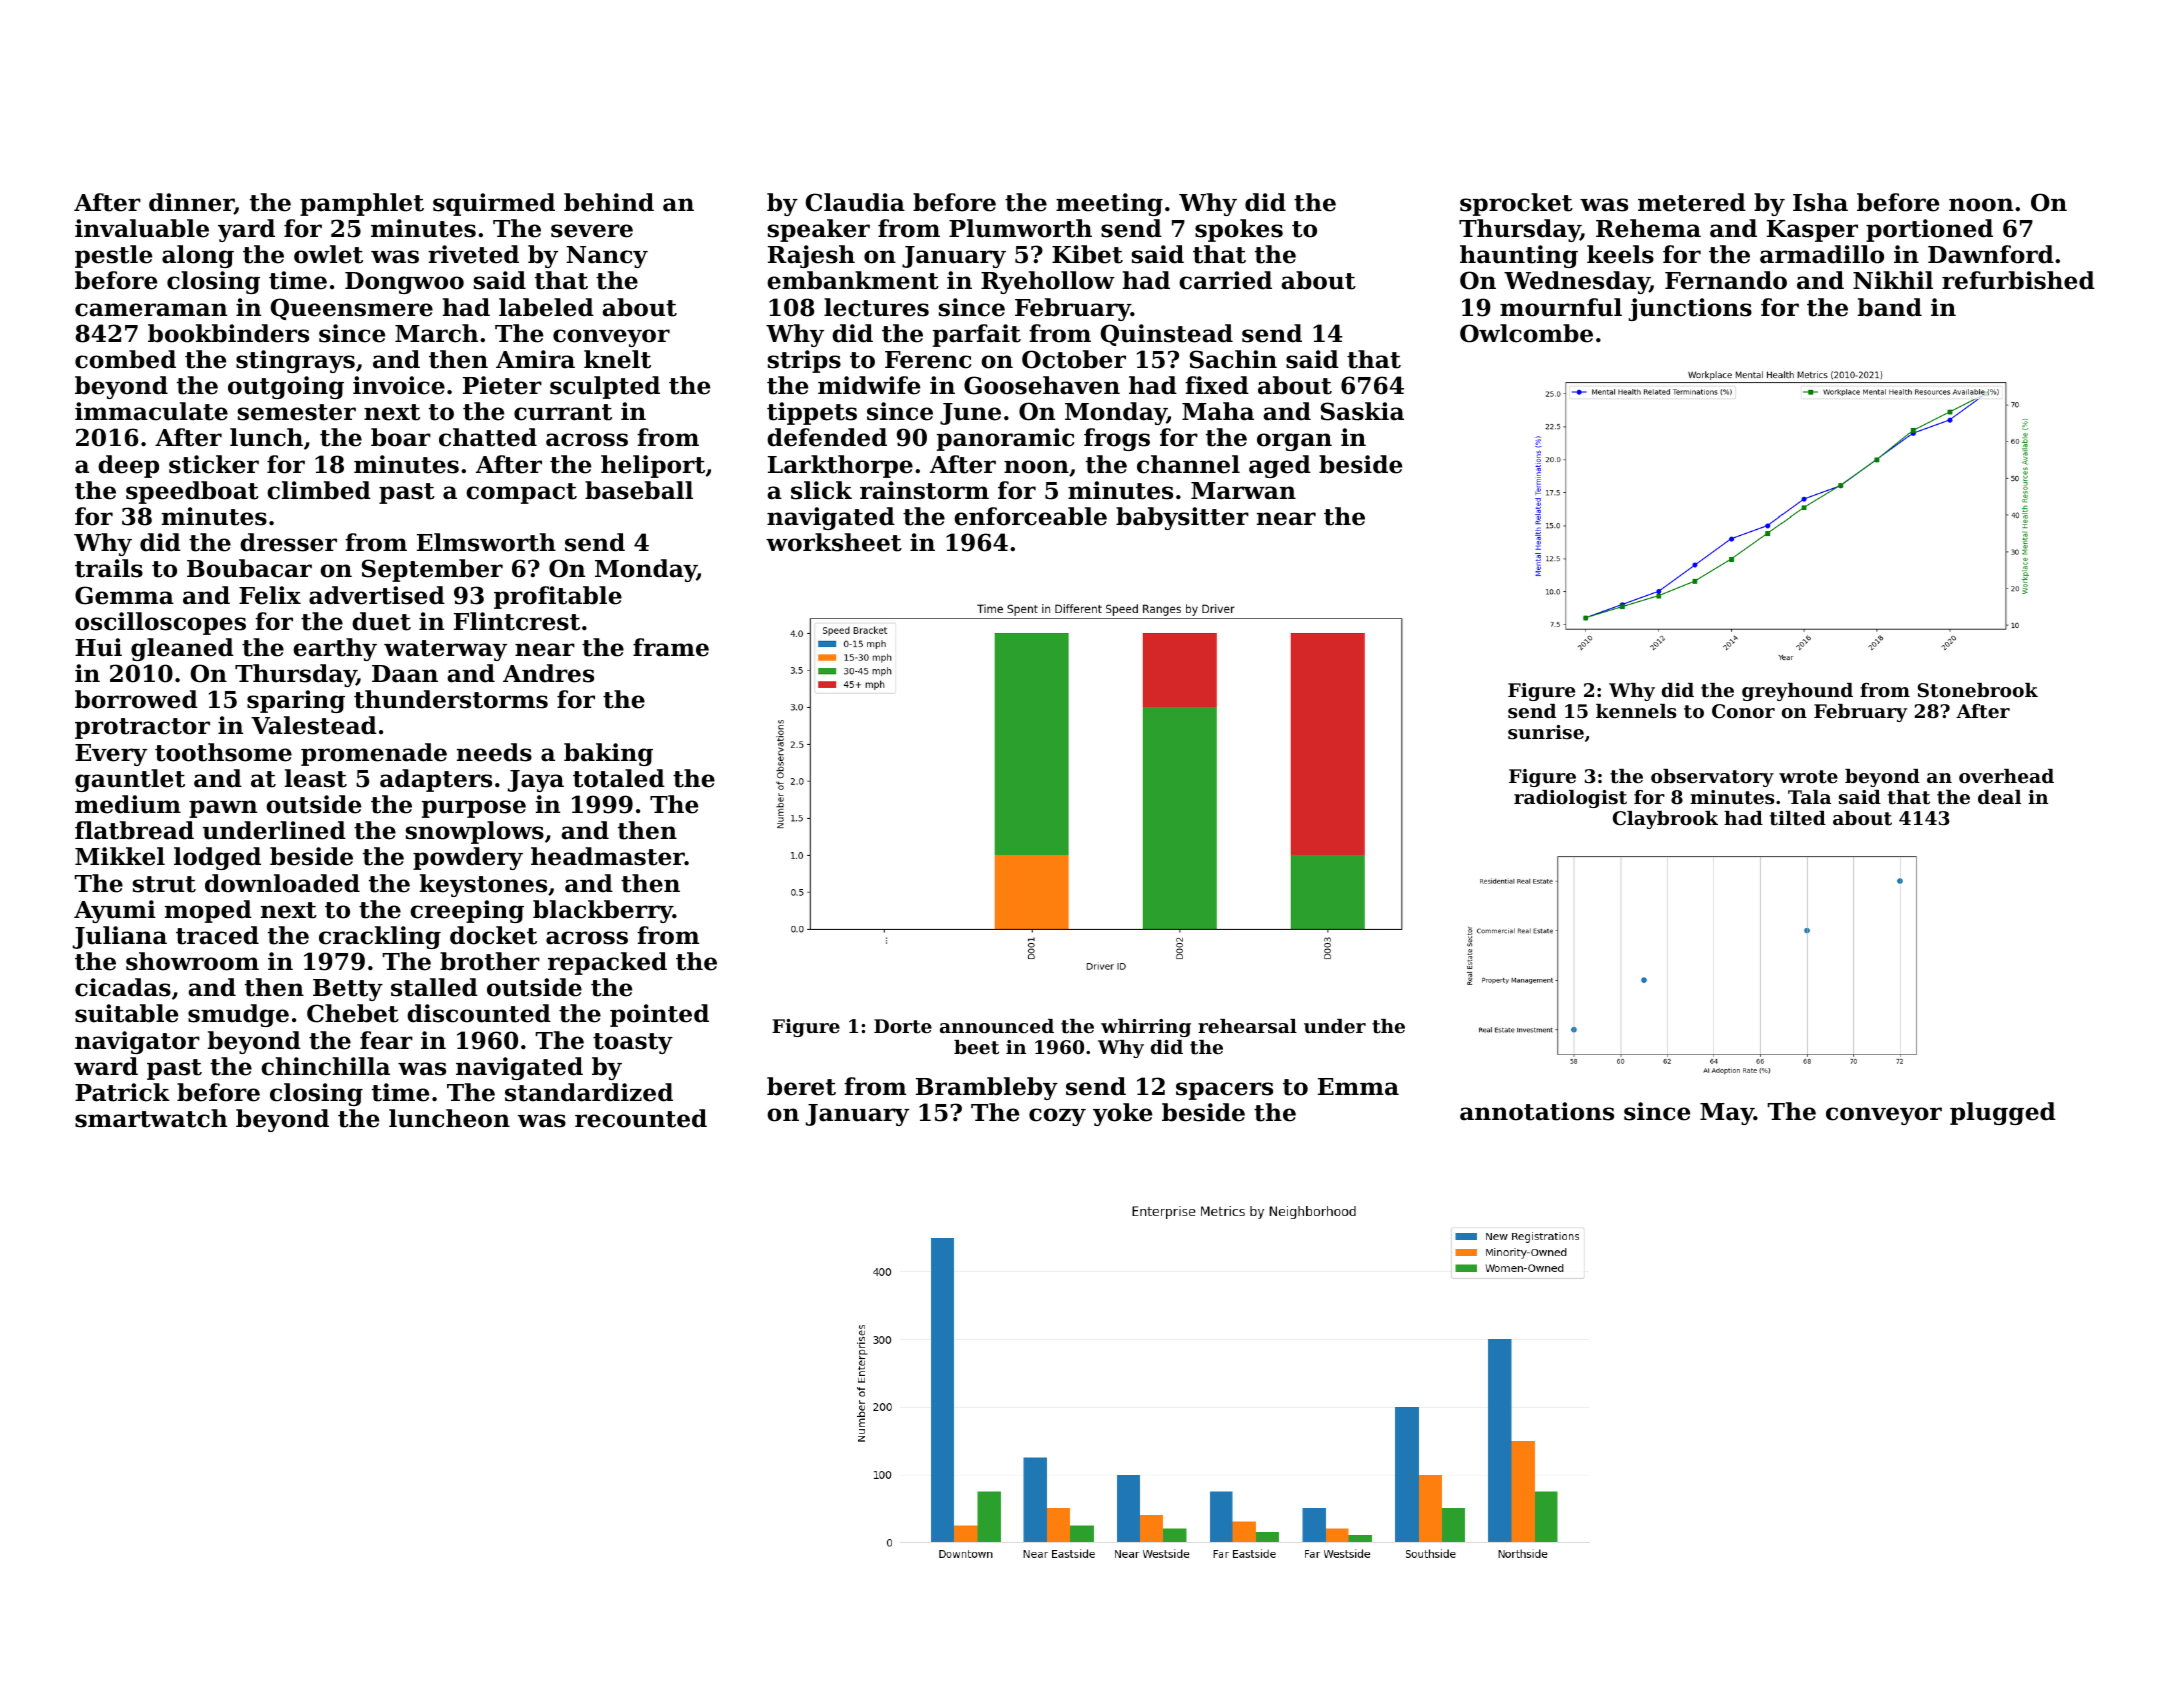 This document has width=2178, height=1683. Describe the element at coordinates (1057, 1117) in the document. I see `cozy` at that location.
